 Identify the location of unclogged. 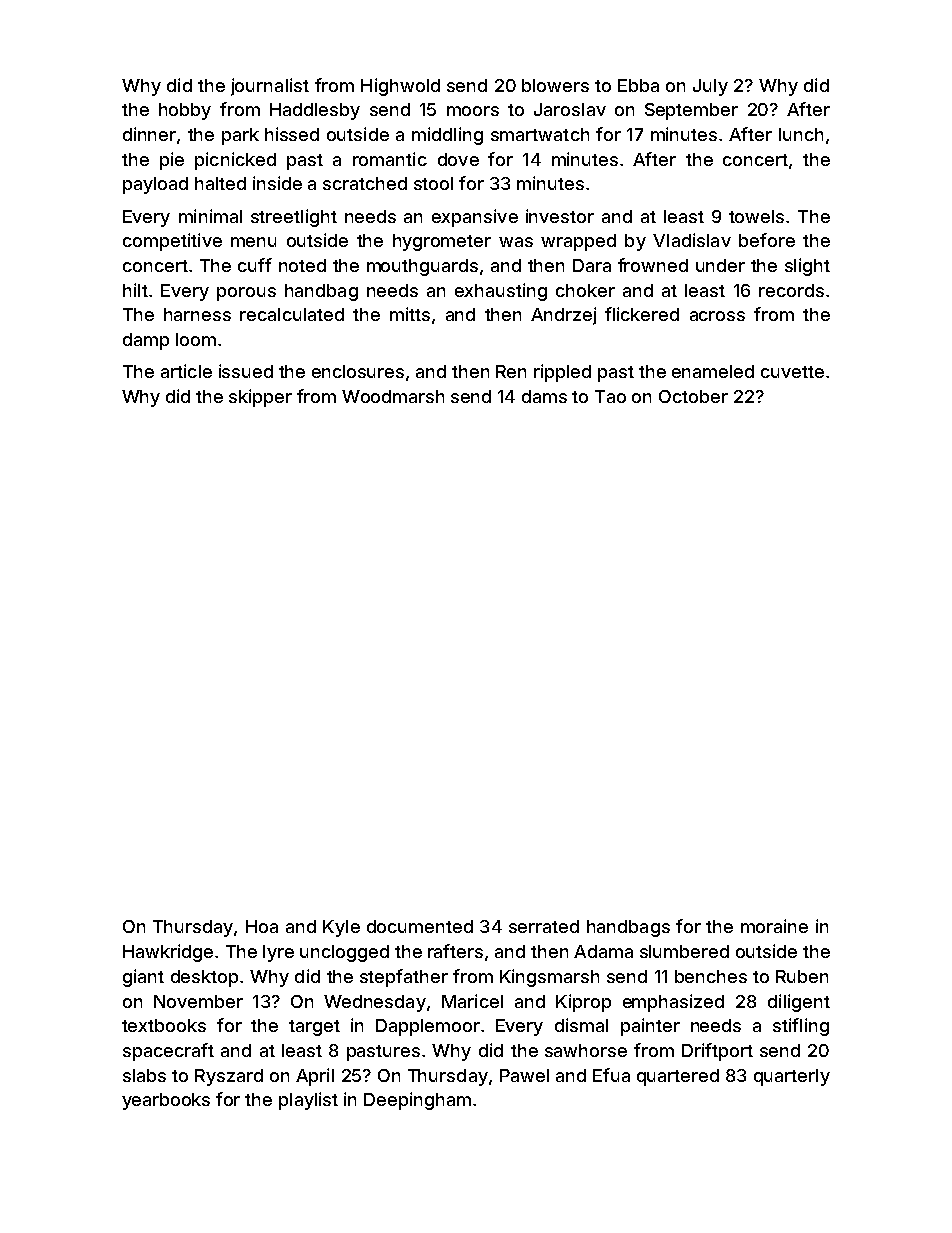
(344, 953).
